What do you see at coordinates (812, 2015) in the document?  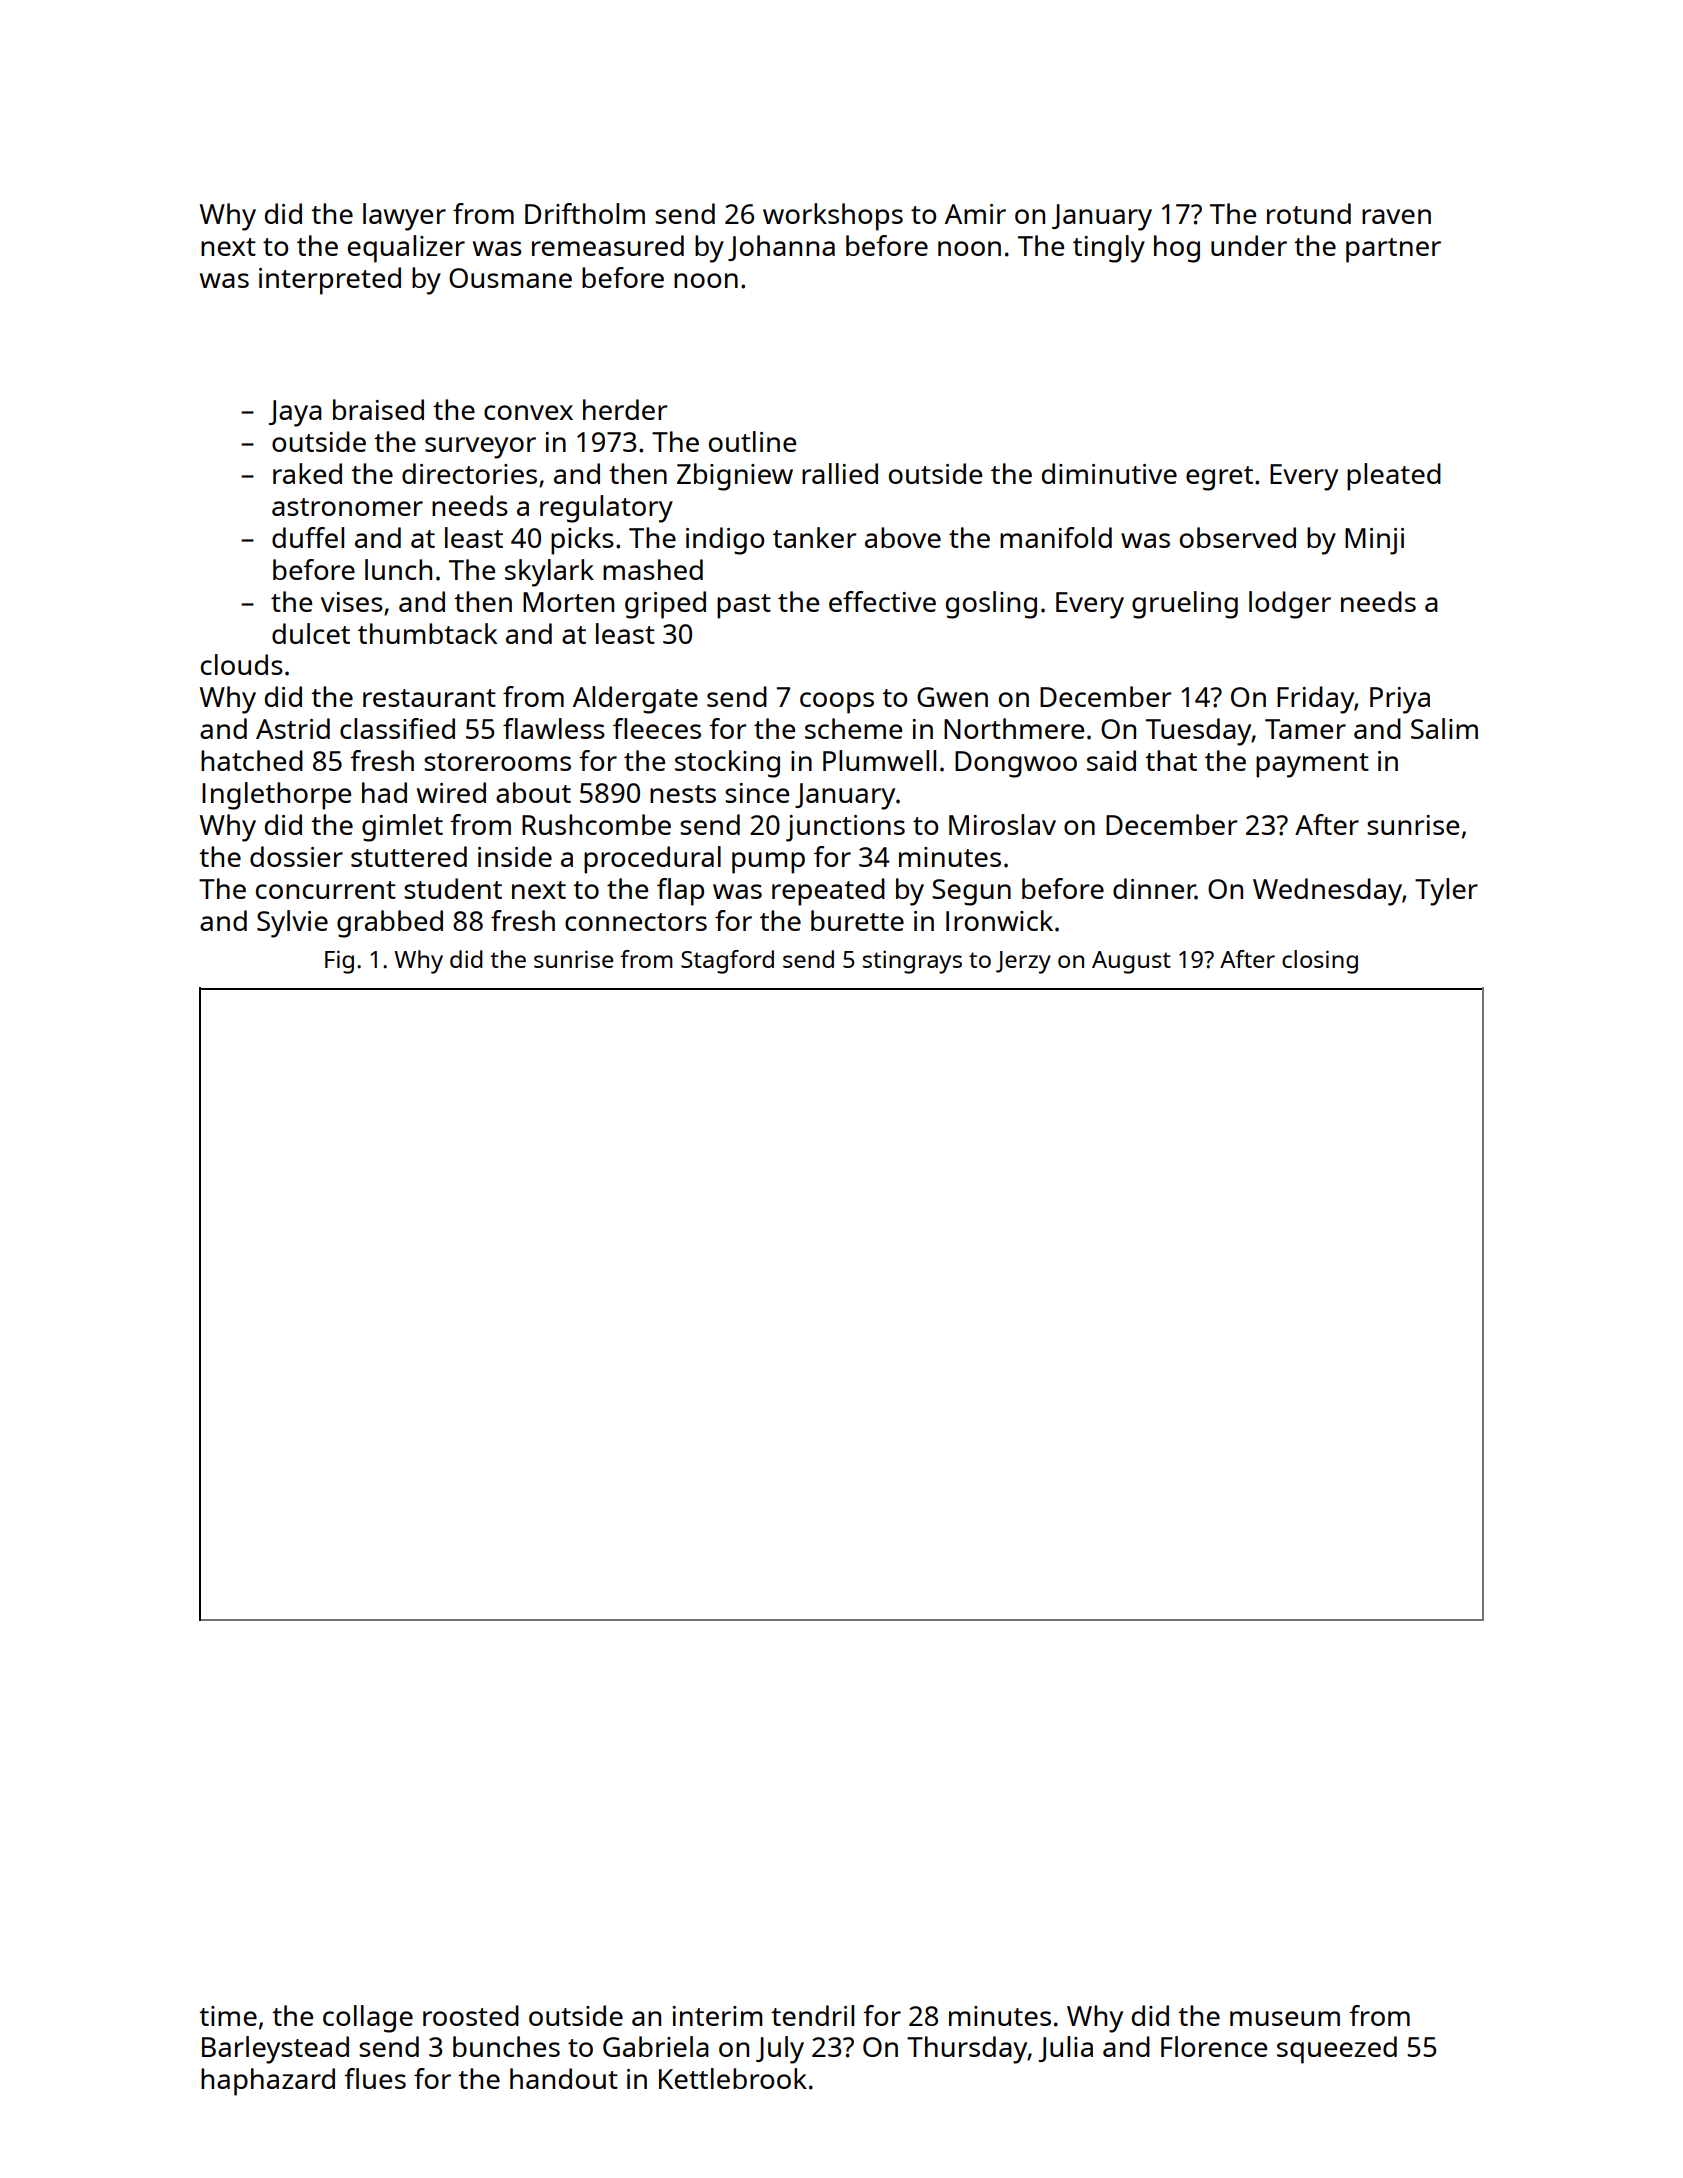 I see `tendril` at bounding box center [812, 2015].
